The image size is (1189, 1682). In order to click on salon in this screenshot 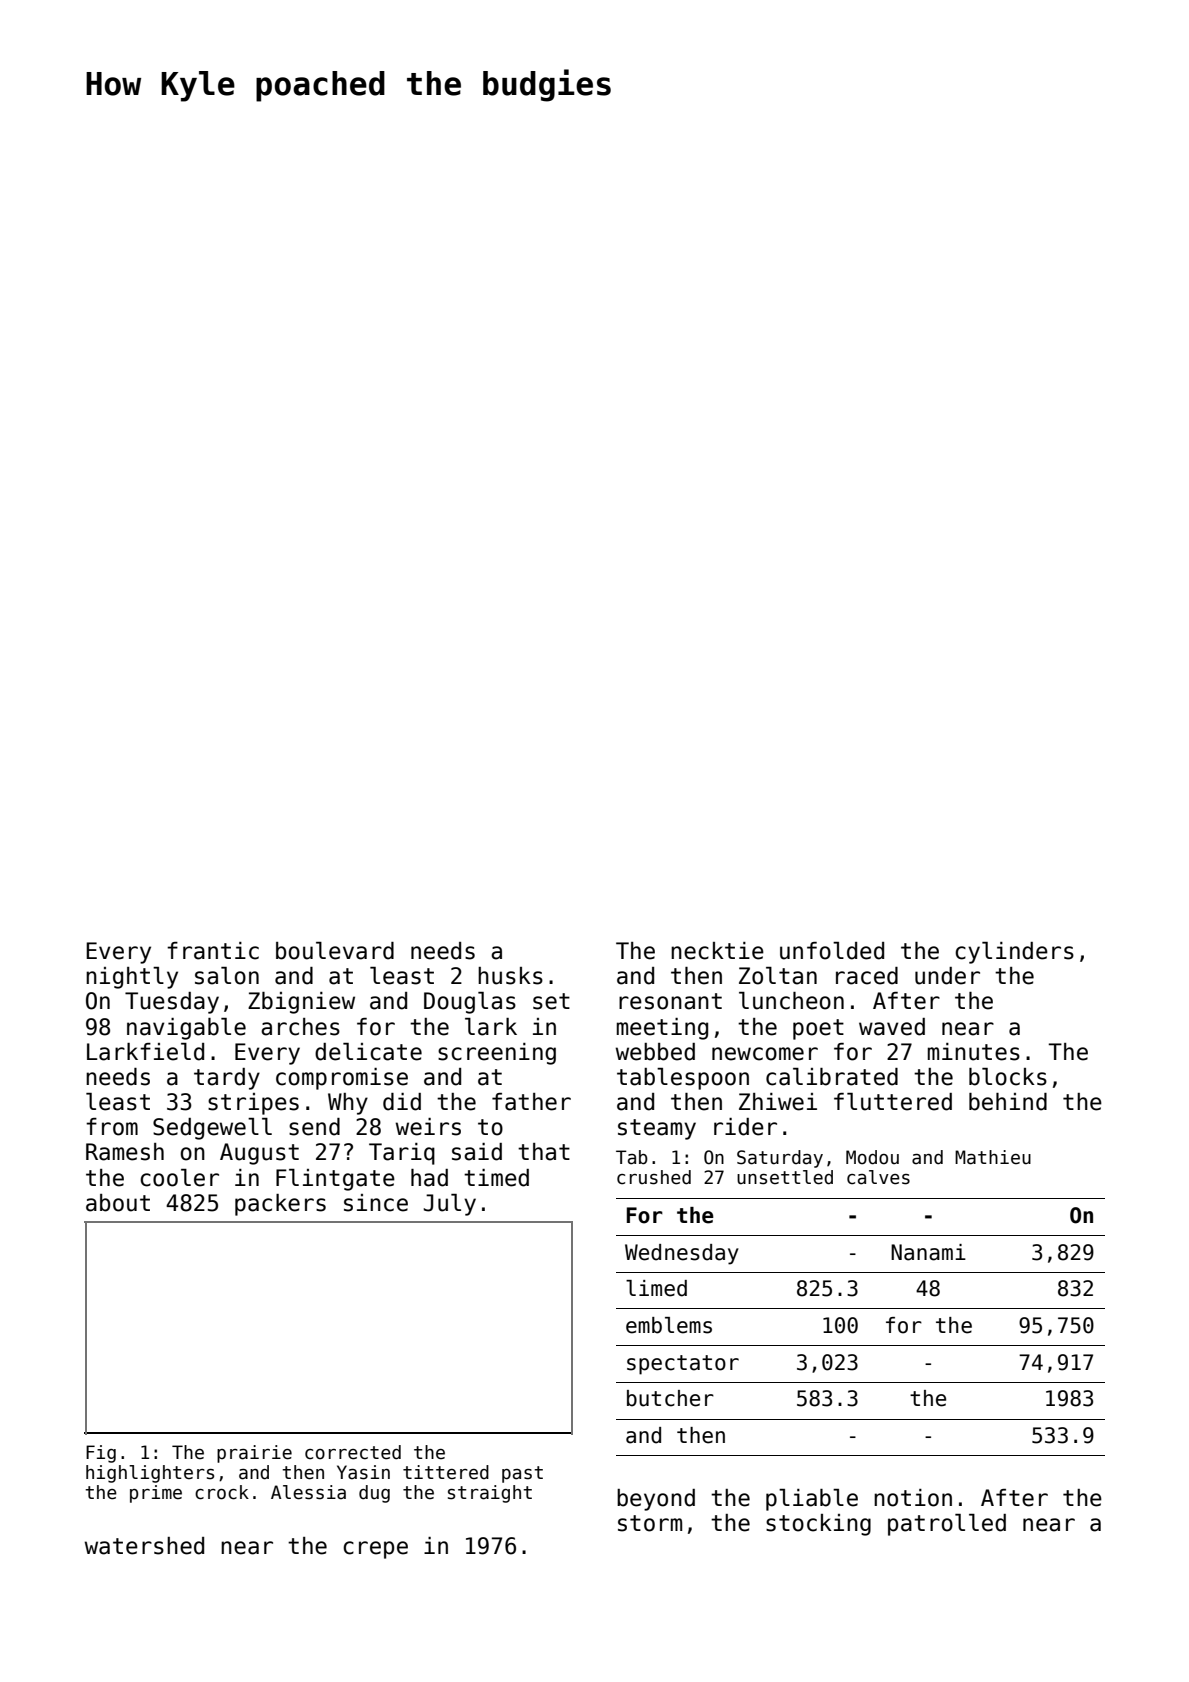, I will do `click(227, 976)`.
